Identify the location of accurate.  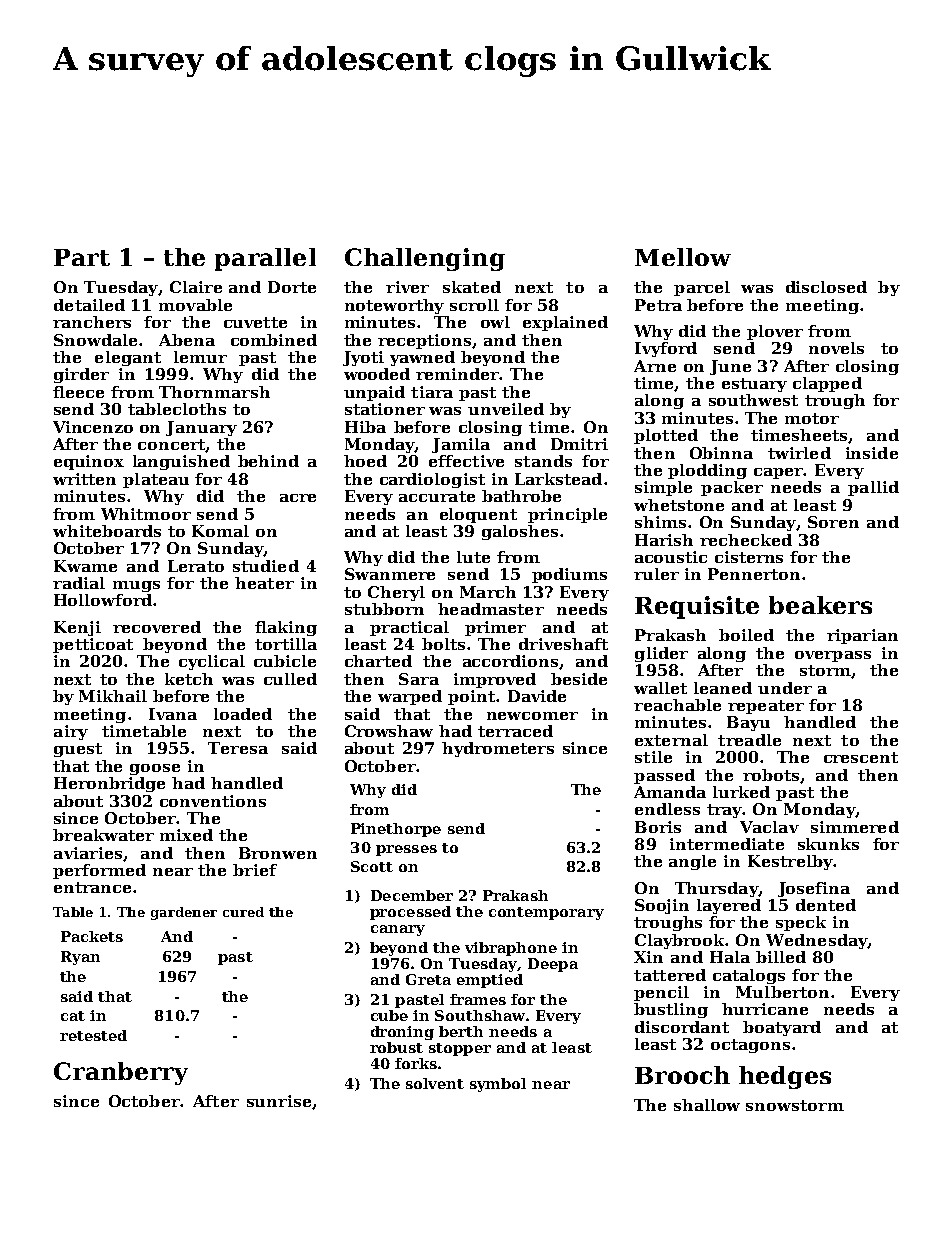
(437, 496).
